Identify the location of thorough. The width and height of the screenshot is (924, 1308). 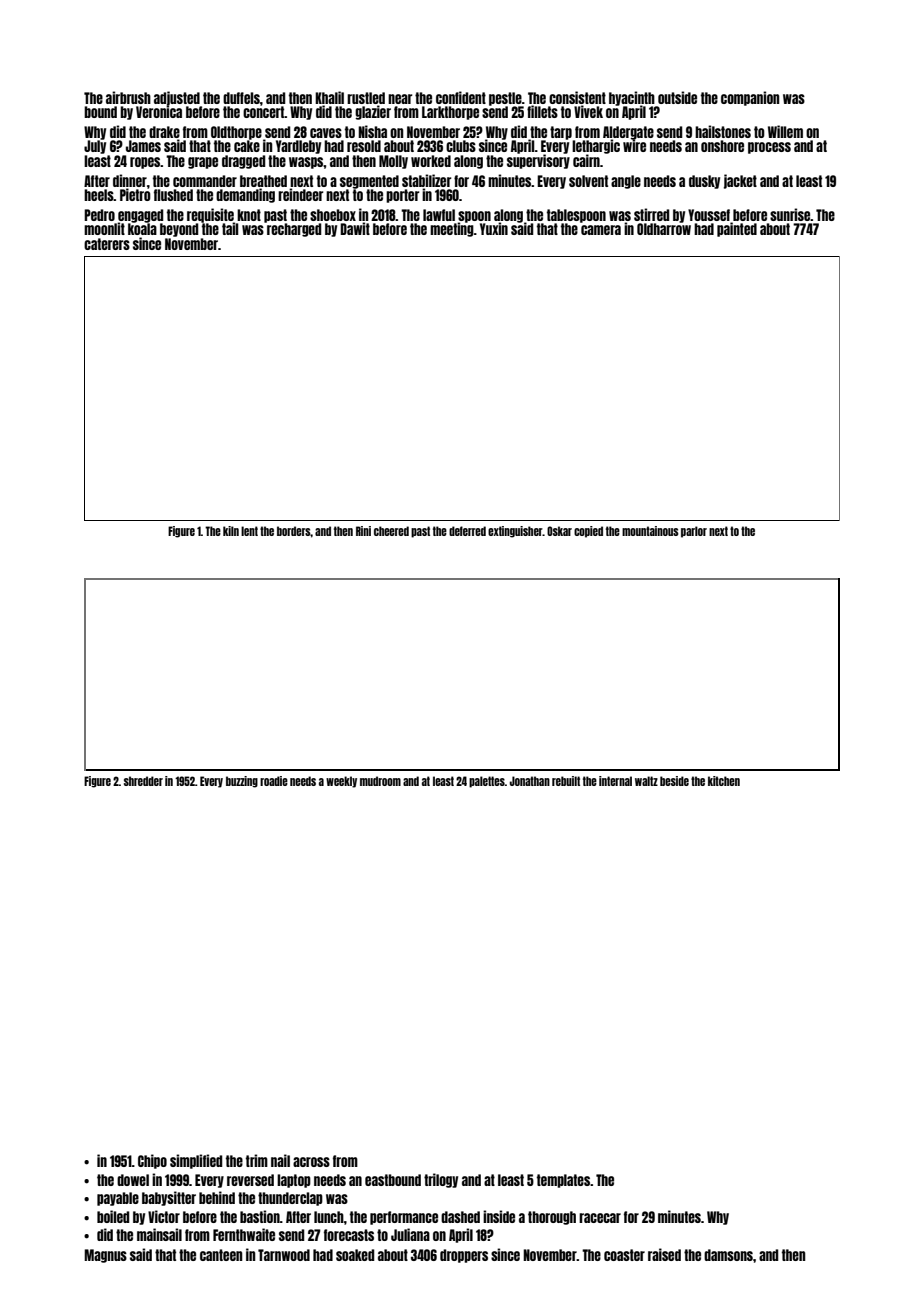
(552, 1218).
